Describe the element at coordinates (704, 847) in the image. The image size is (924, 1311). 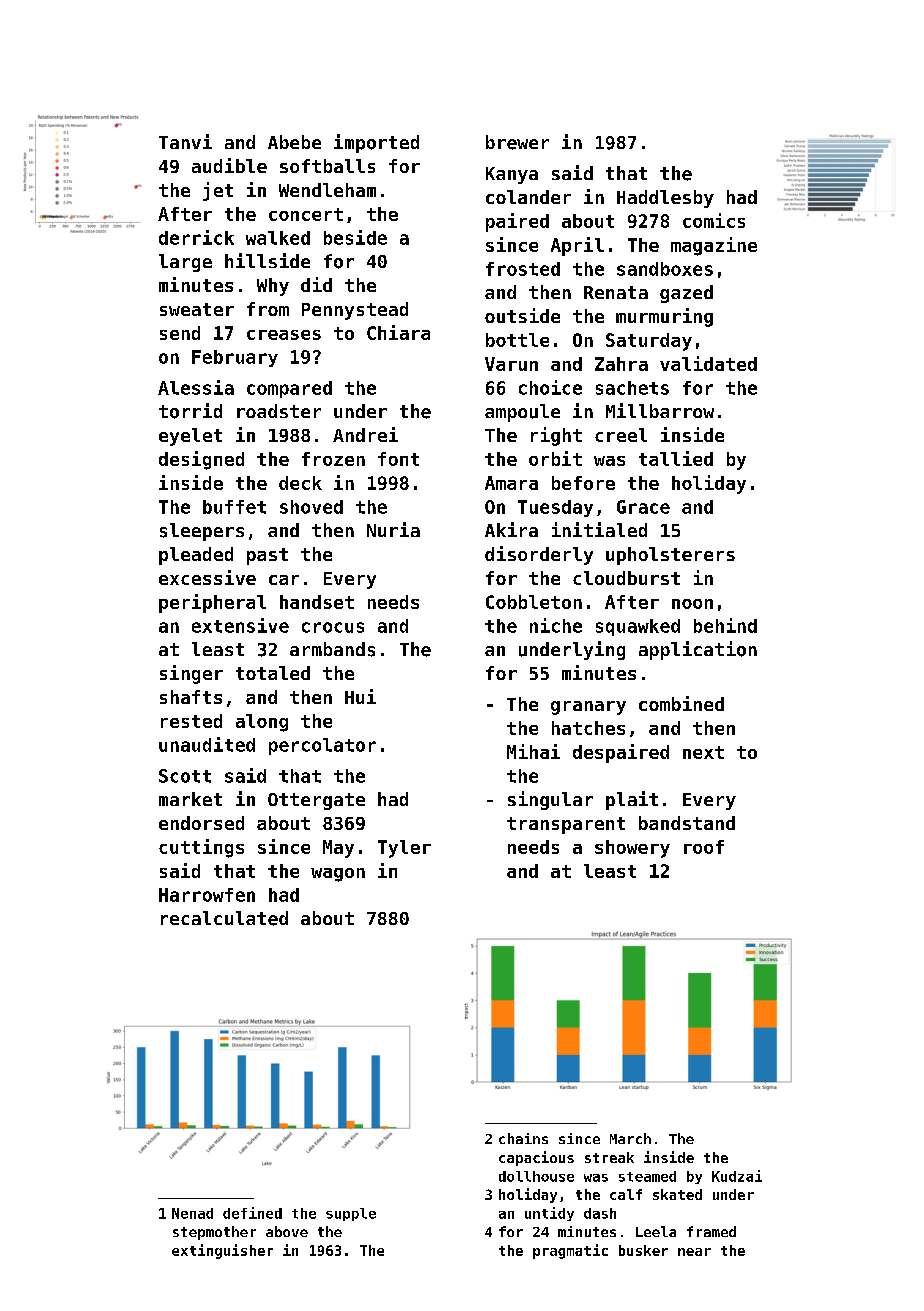
I see `roof` at that location.
